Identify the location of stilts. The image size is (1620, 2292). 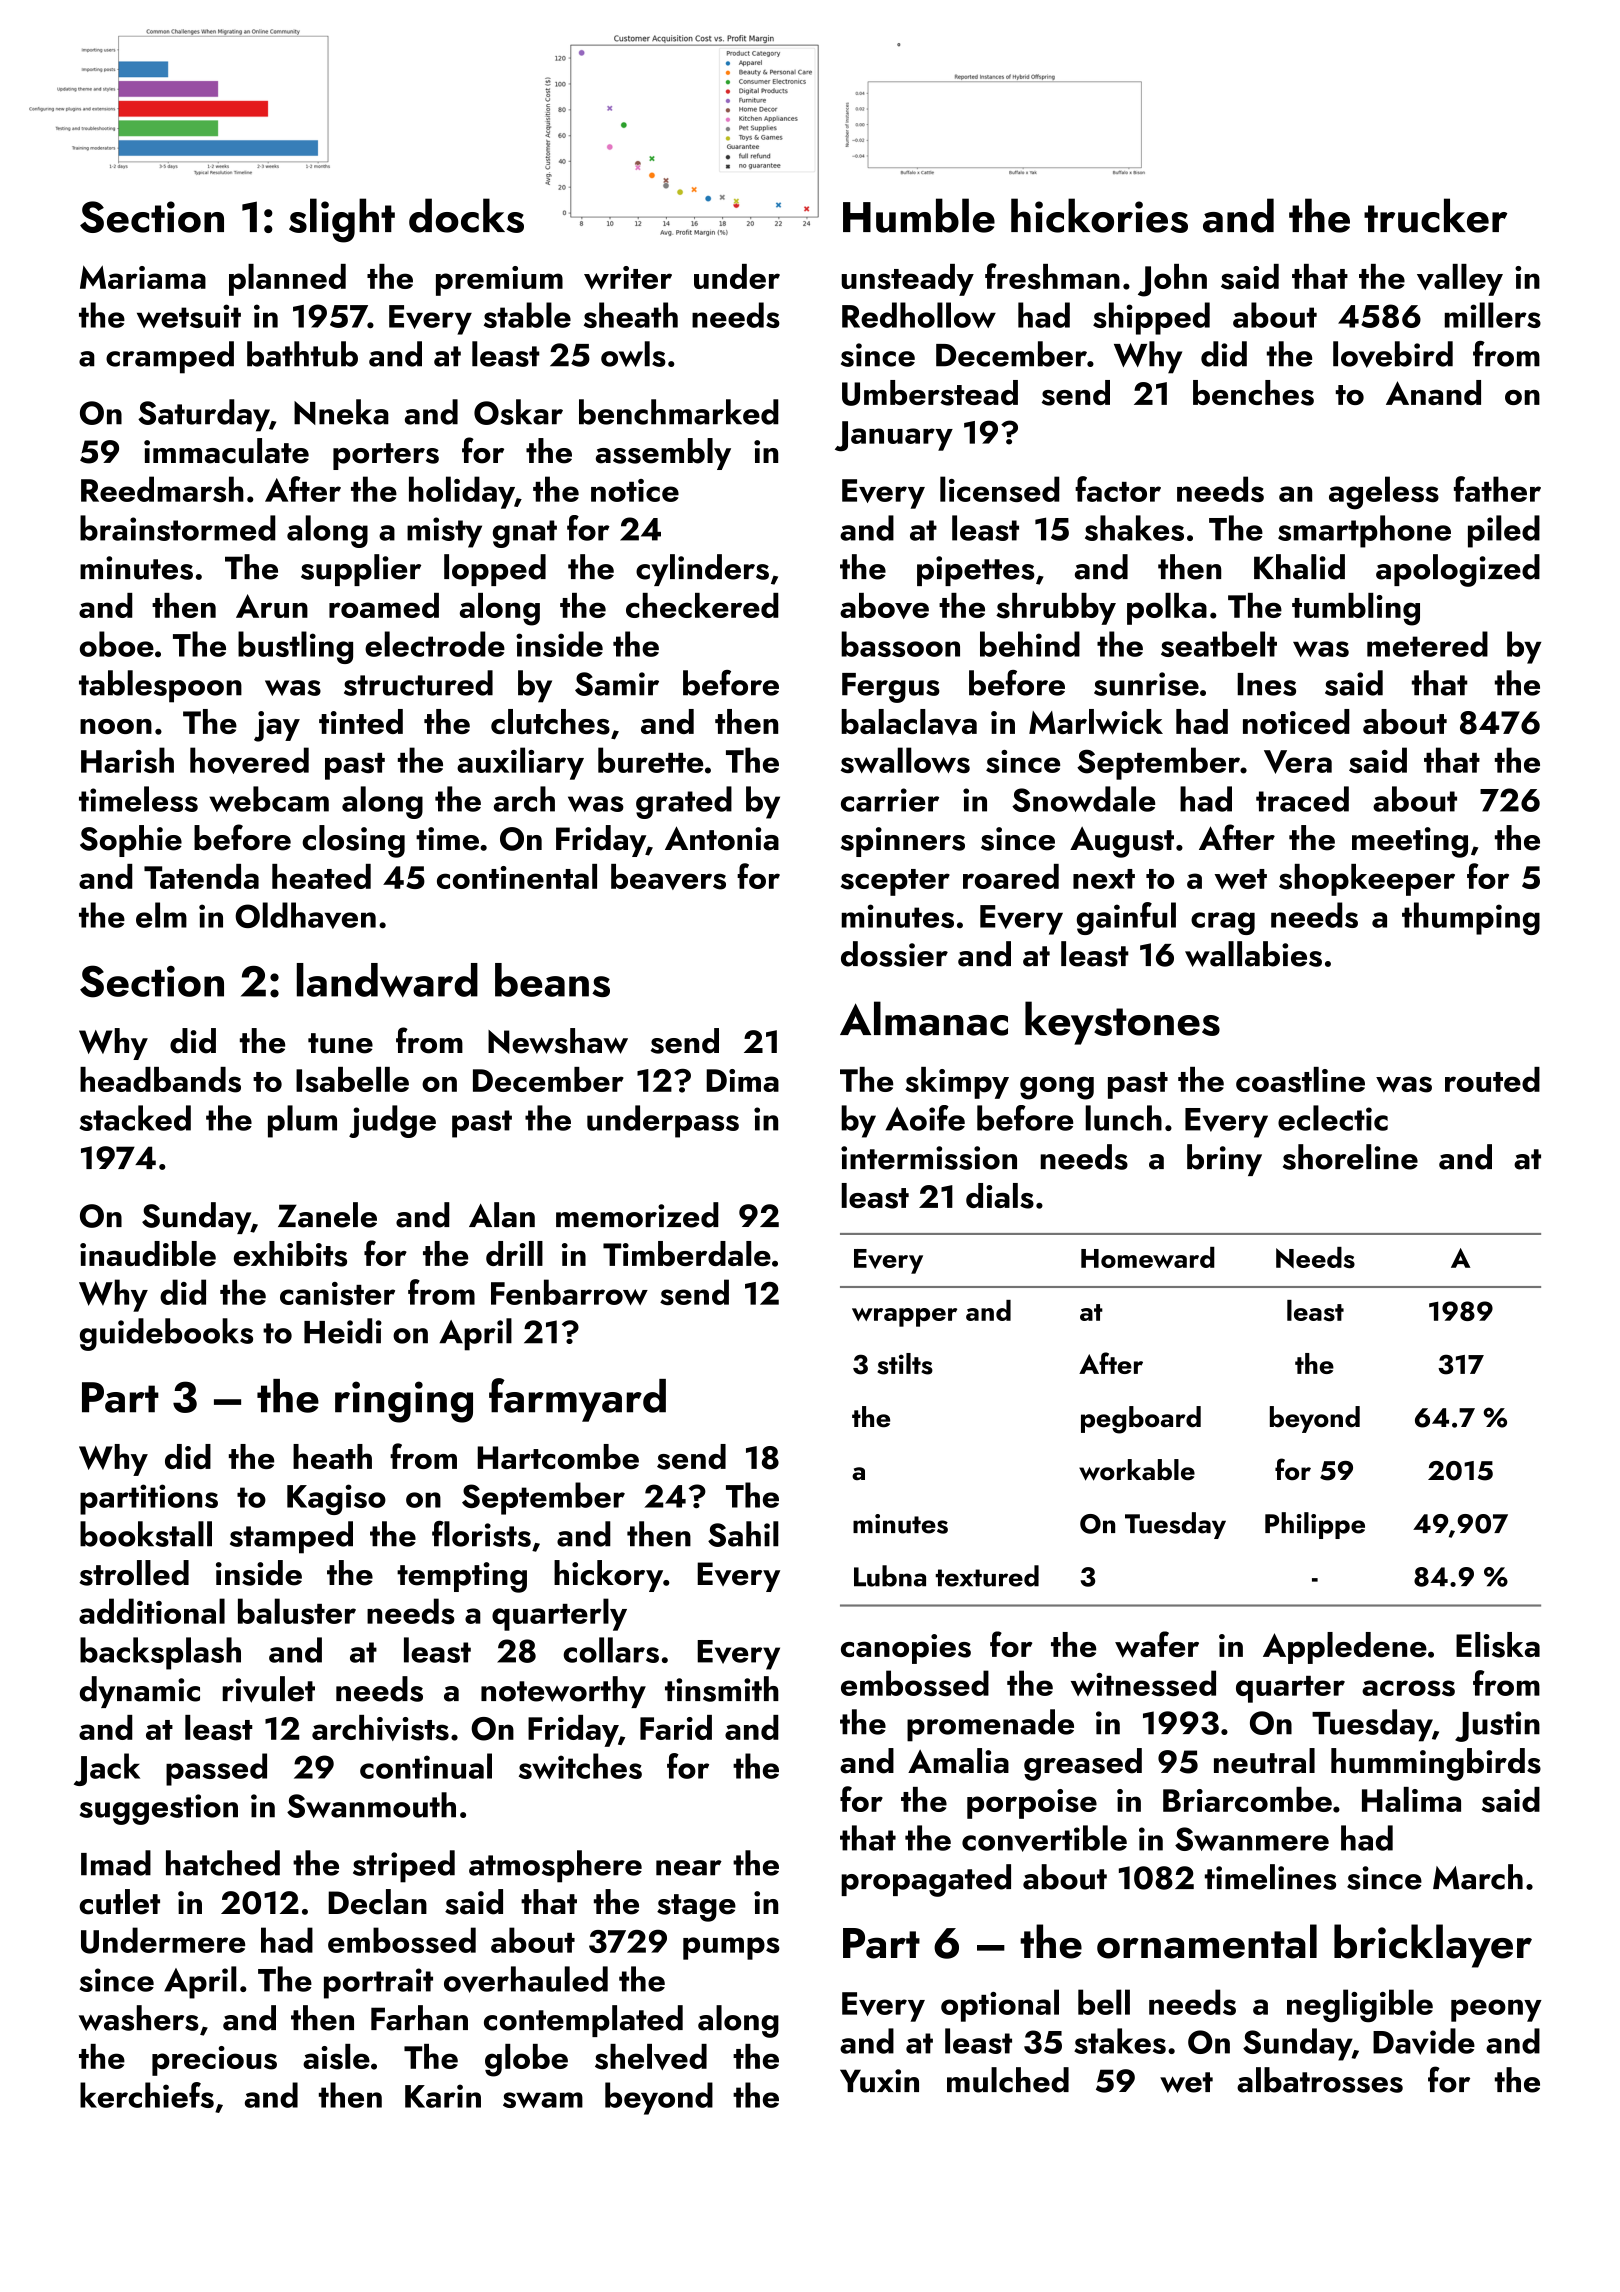
(905, 1364).
